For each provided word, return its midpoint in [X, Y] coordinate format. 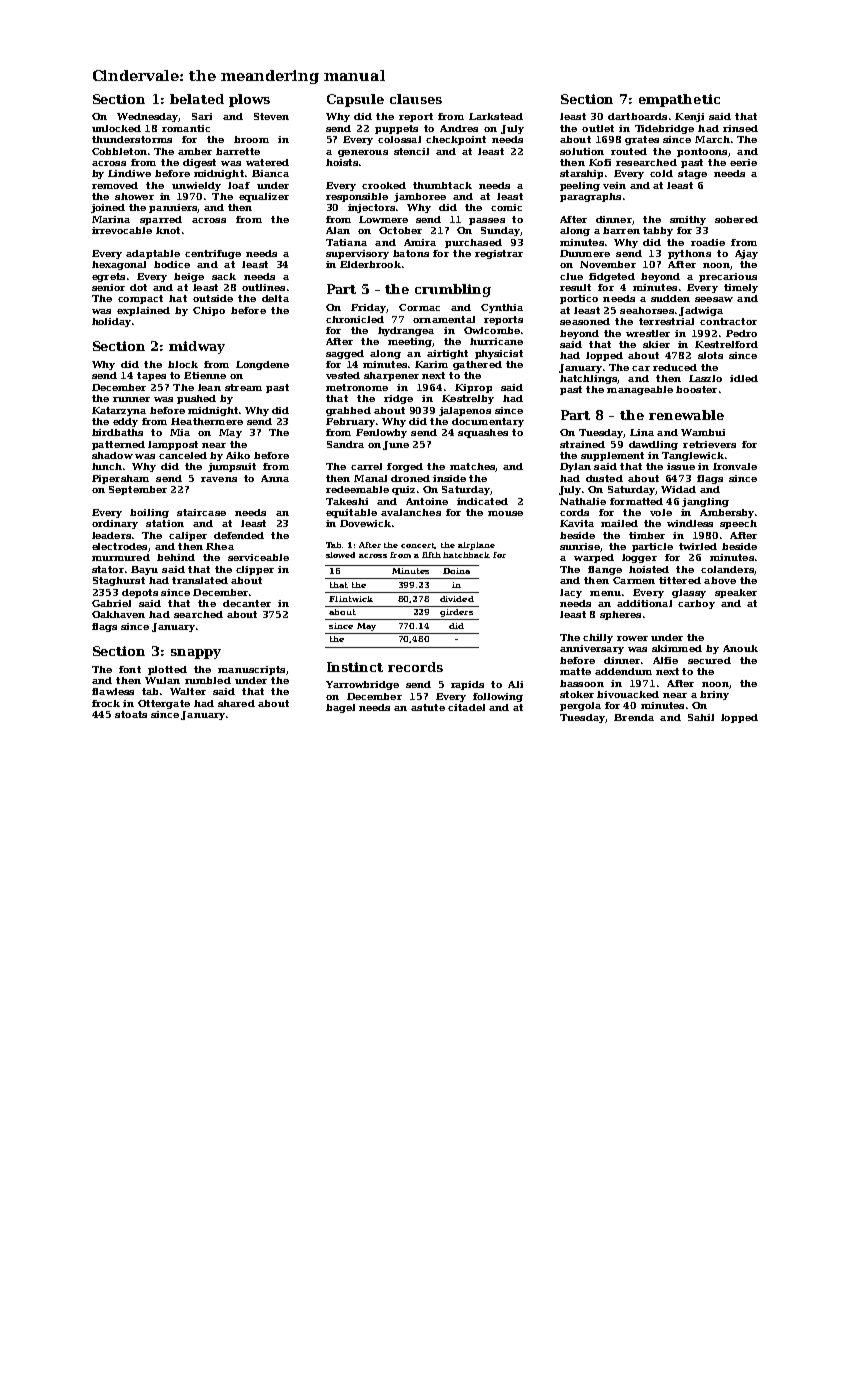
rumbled [208, 680]
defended [239, 535]
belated [197, 99]
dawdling [653, 445]
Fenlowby [381, 433]
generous [363, 153]
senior [108, 287]
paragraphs [590, 197]
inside [449, 478]
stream [243, 387]
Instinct [355, 667]
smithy [688, 220]
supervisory [357, 254]
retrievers [709, 444]
